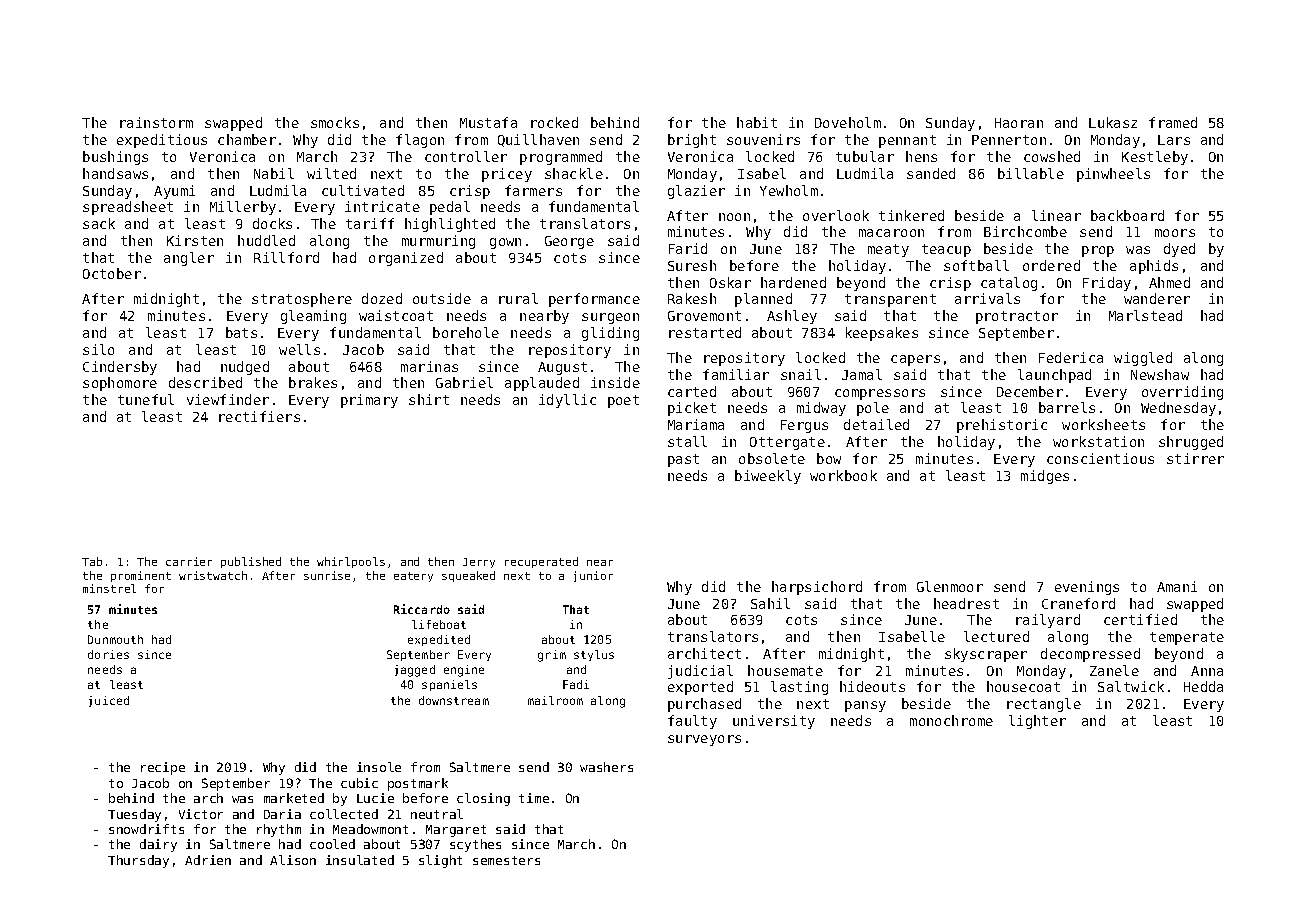 This screenshot has height=924, width=1308. Describe the element at coordinates (109, 701) in the screenshot. I see `juiced` at that location.
